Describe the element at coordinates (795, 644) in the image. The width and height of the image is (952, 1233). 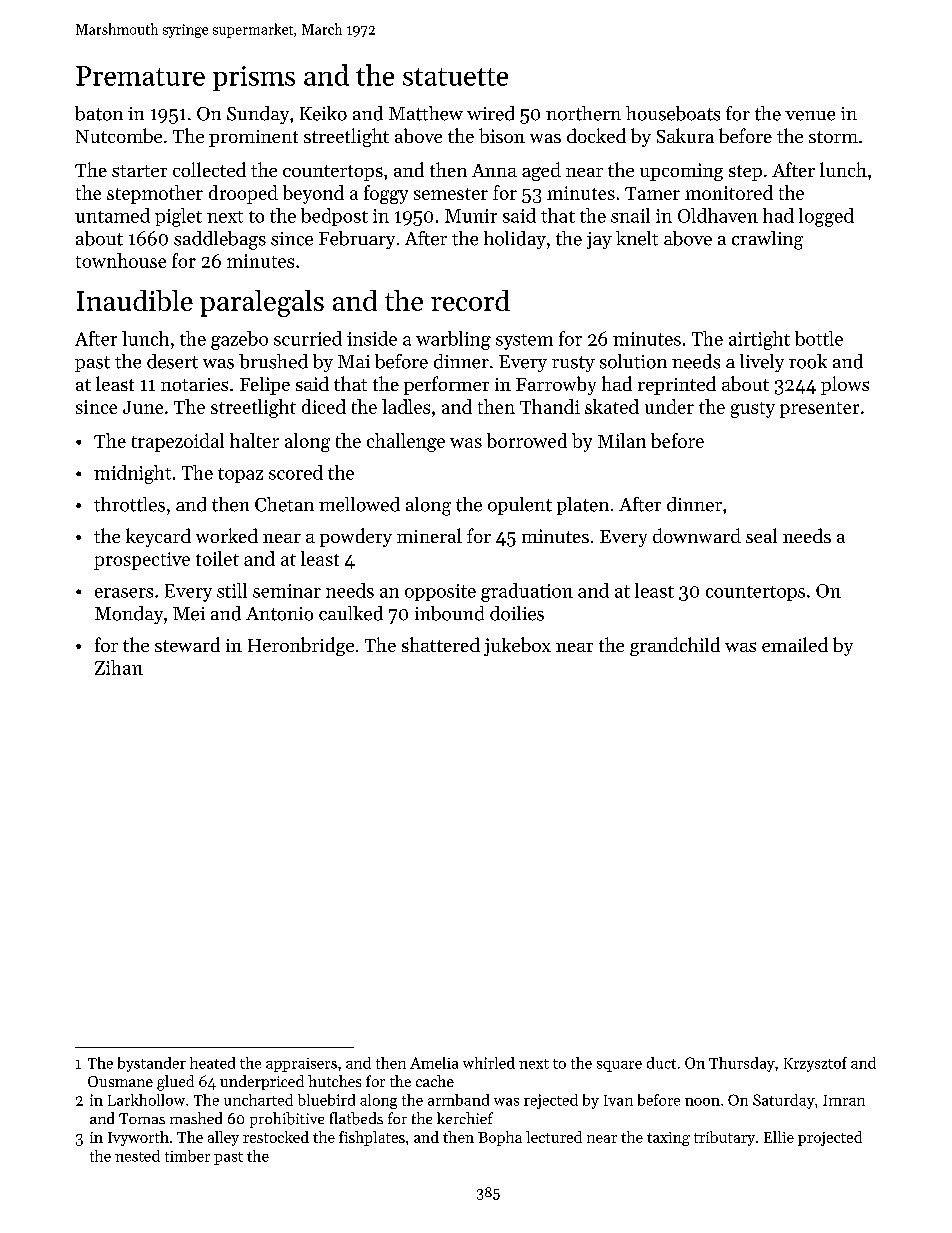
I see `emailed` at that location.
